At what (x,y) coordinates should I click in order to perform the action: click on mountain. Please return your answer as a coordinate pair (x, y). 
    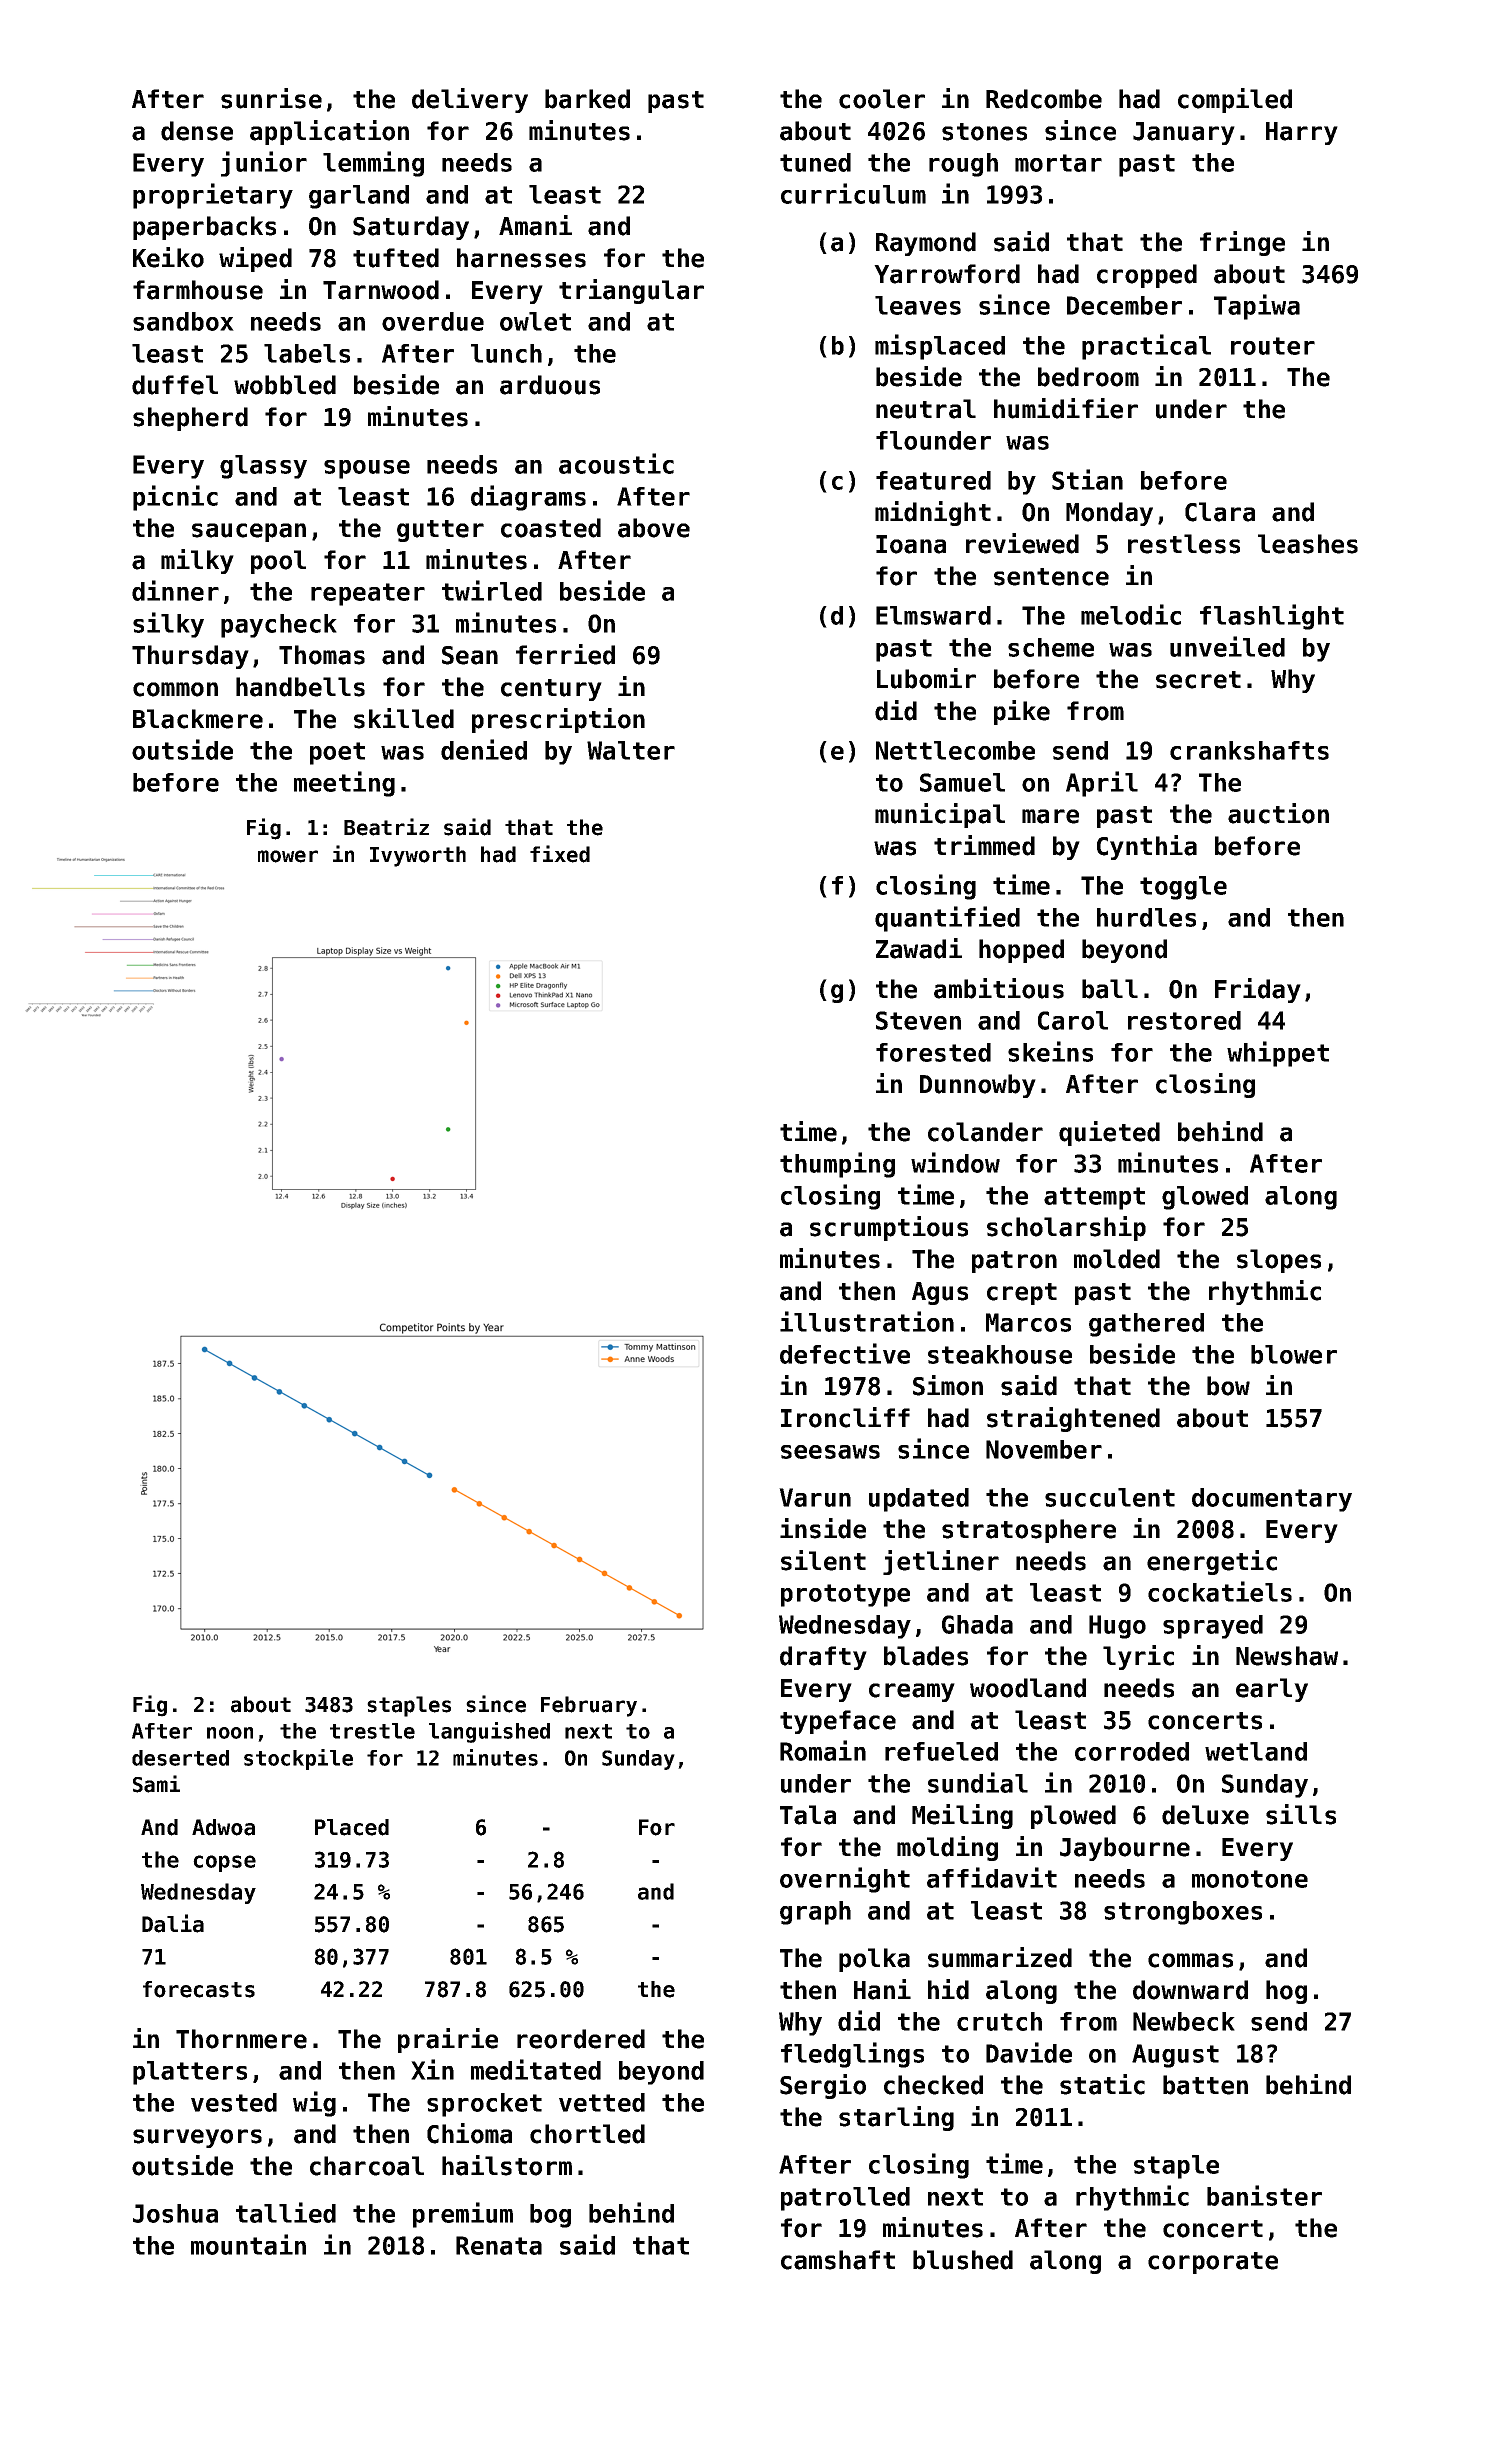
    Looking at the image, I should click on (248, 2244).
